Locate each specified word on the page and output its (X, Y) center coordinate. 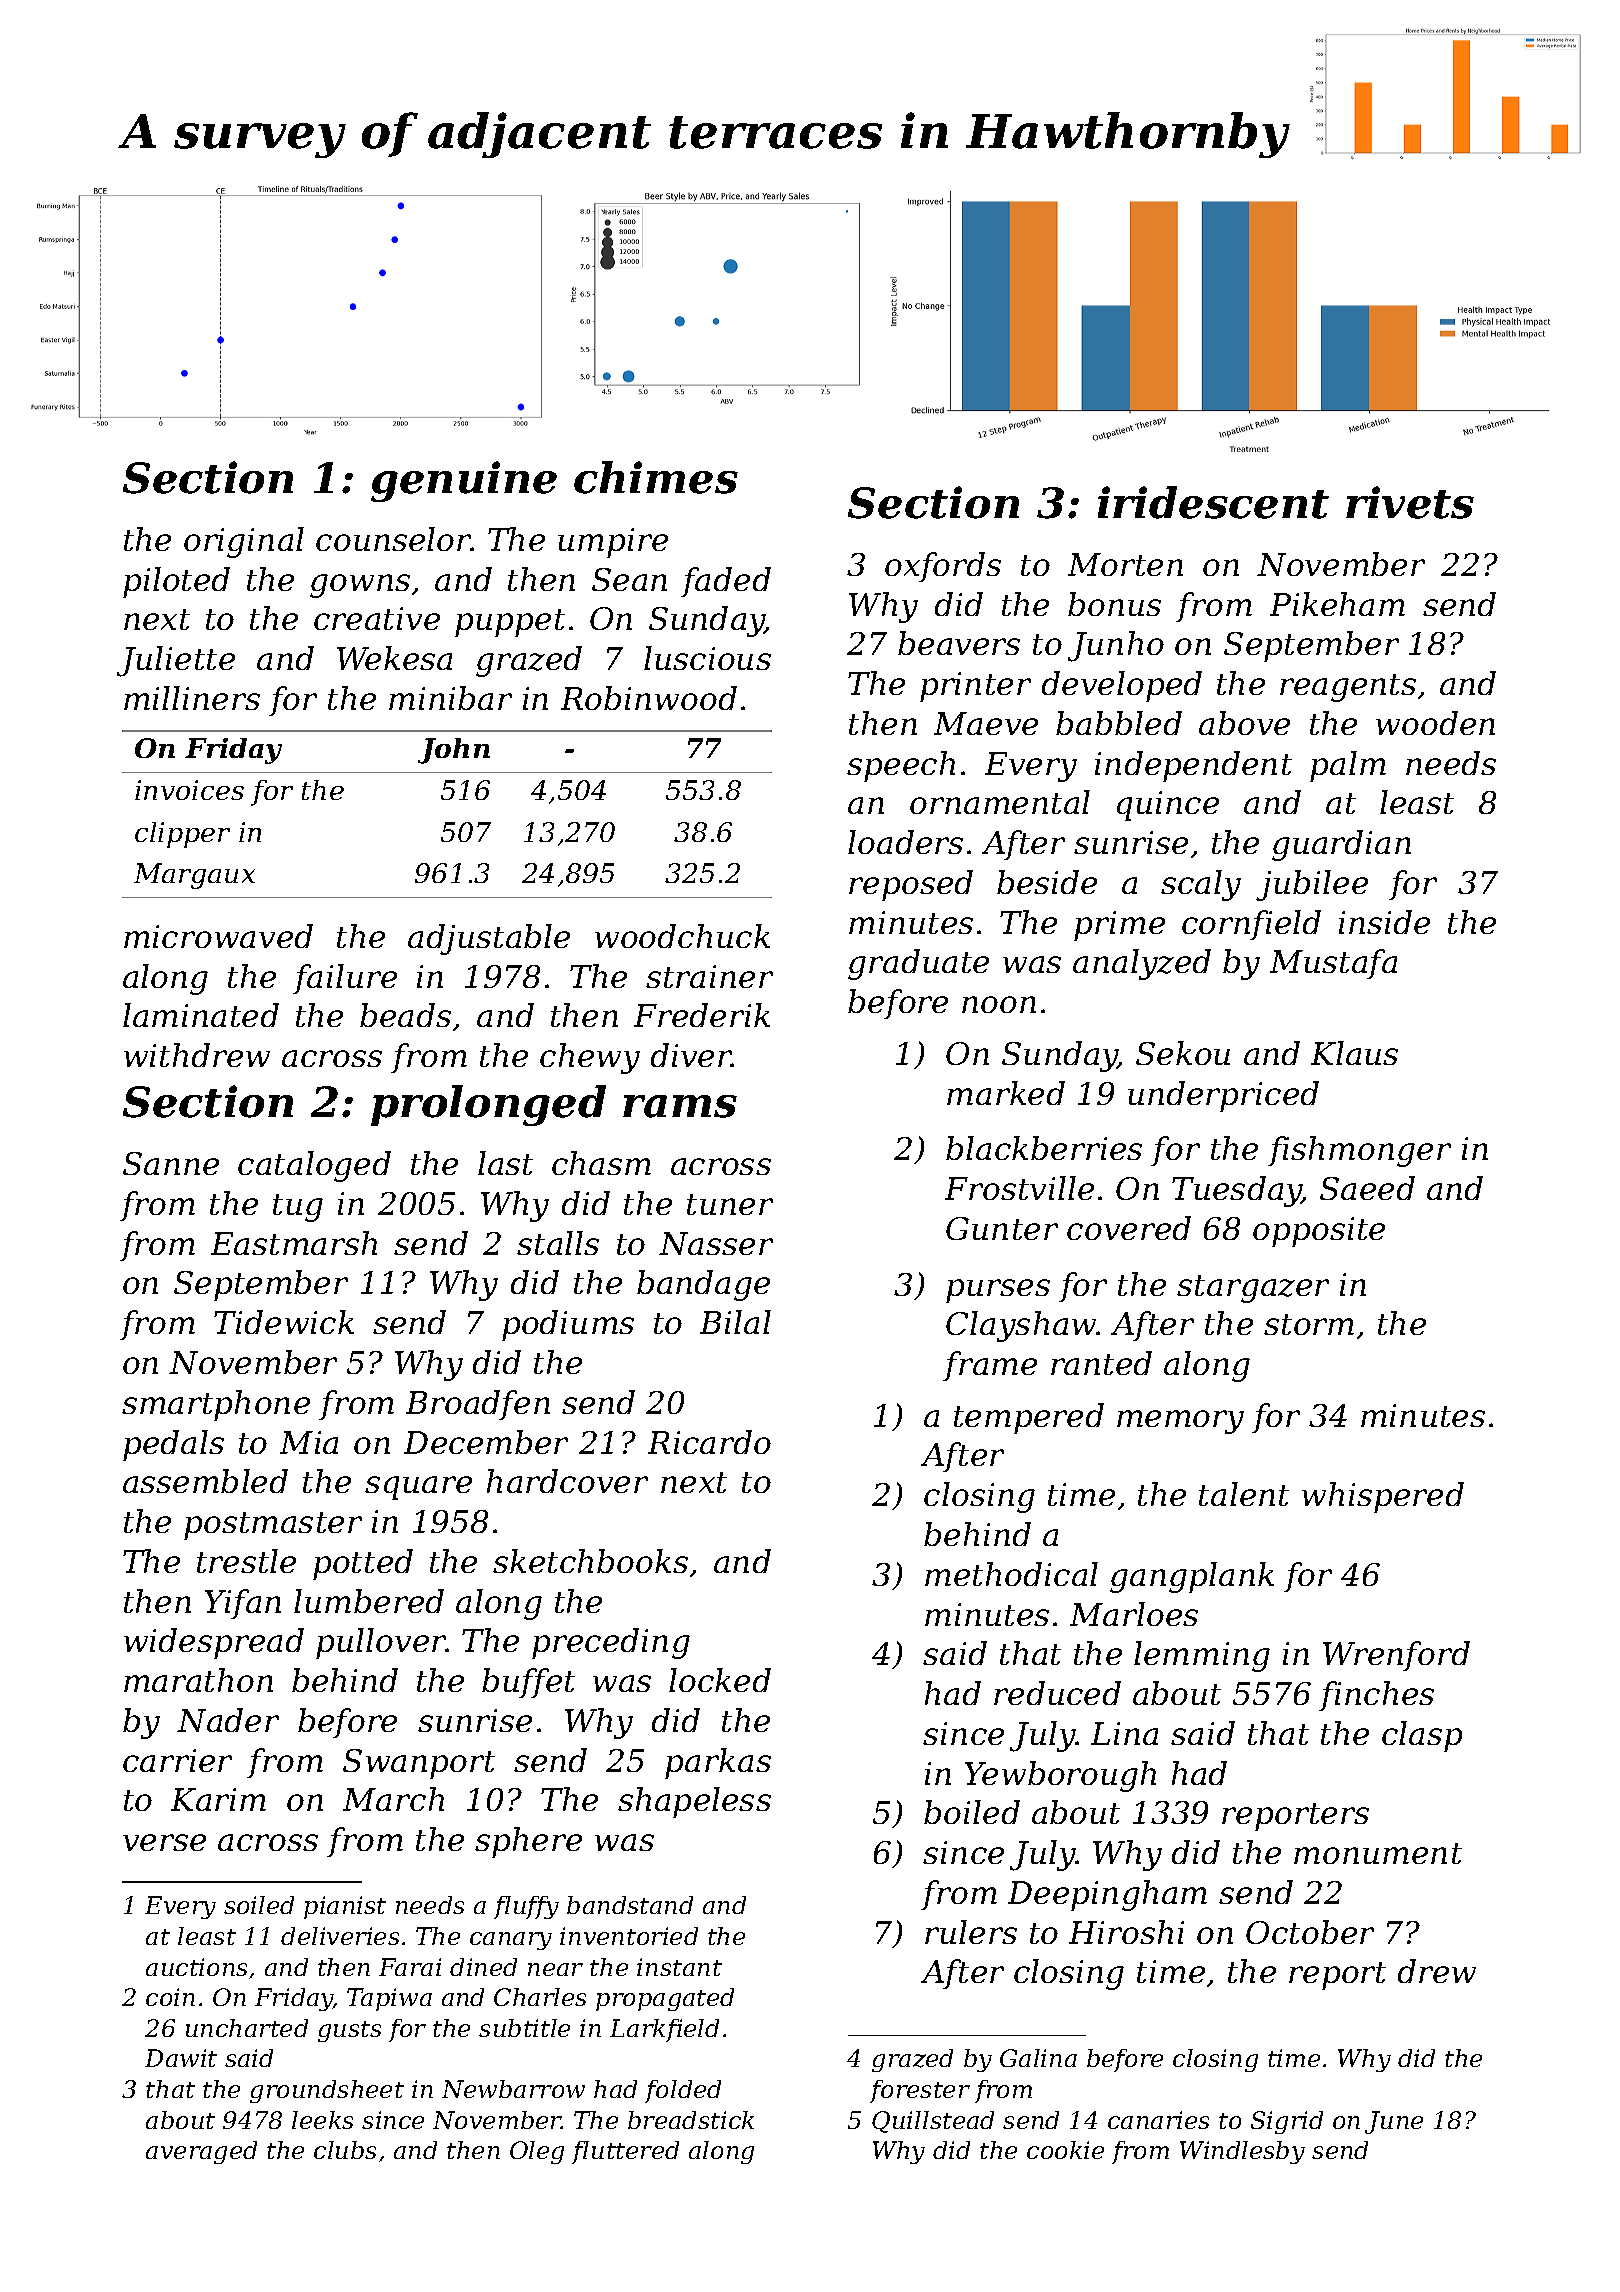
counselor (393, 539)
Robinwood (649, 698)
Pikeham (1337, 604)
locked (720, 1680)
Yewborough (1060, 1776)
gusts (349, 2031)
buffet (528, 1683)
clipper (182, 835)
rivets (1410, 502)
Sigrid (1287, 2122)
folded (683, 2091)
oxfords (943, 567)
